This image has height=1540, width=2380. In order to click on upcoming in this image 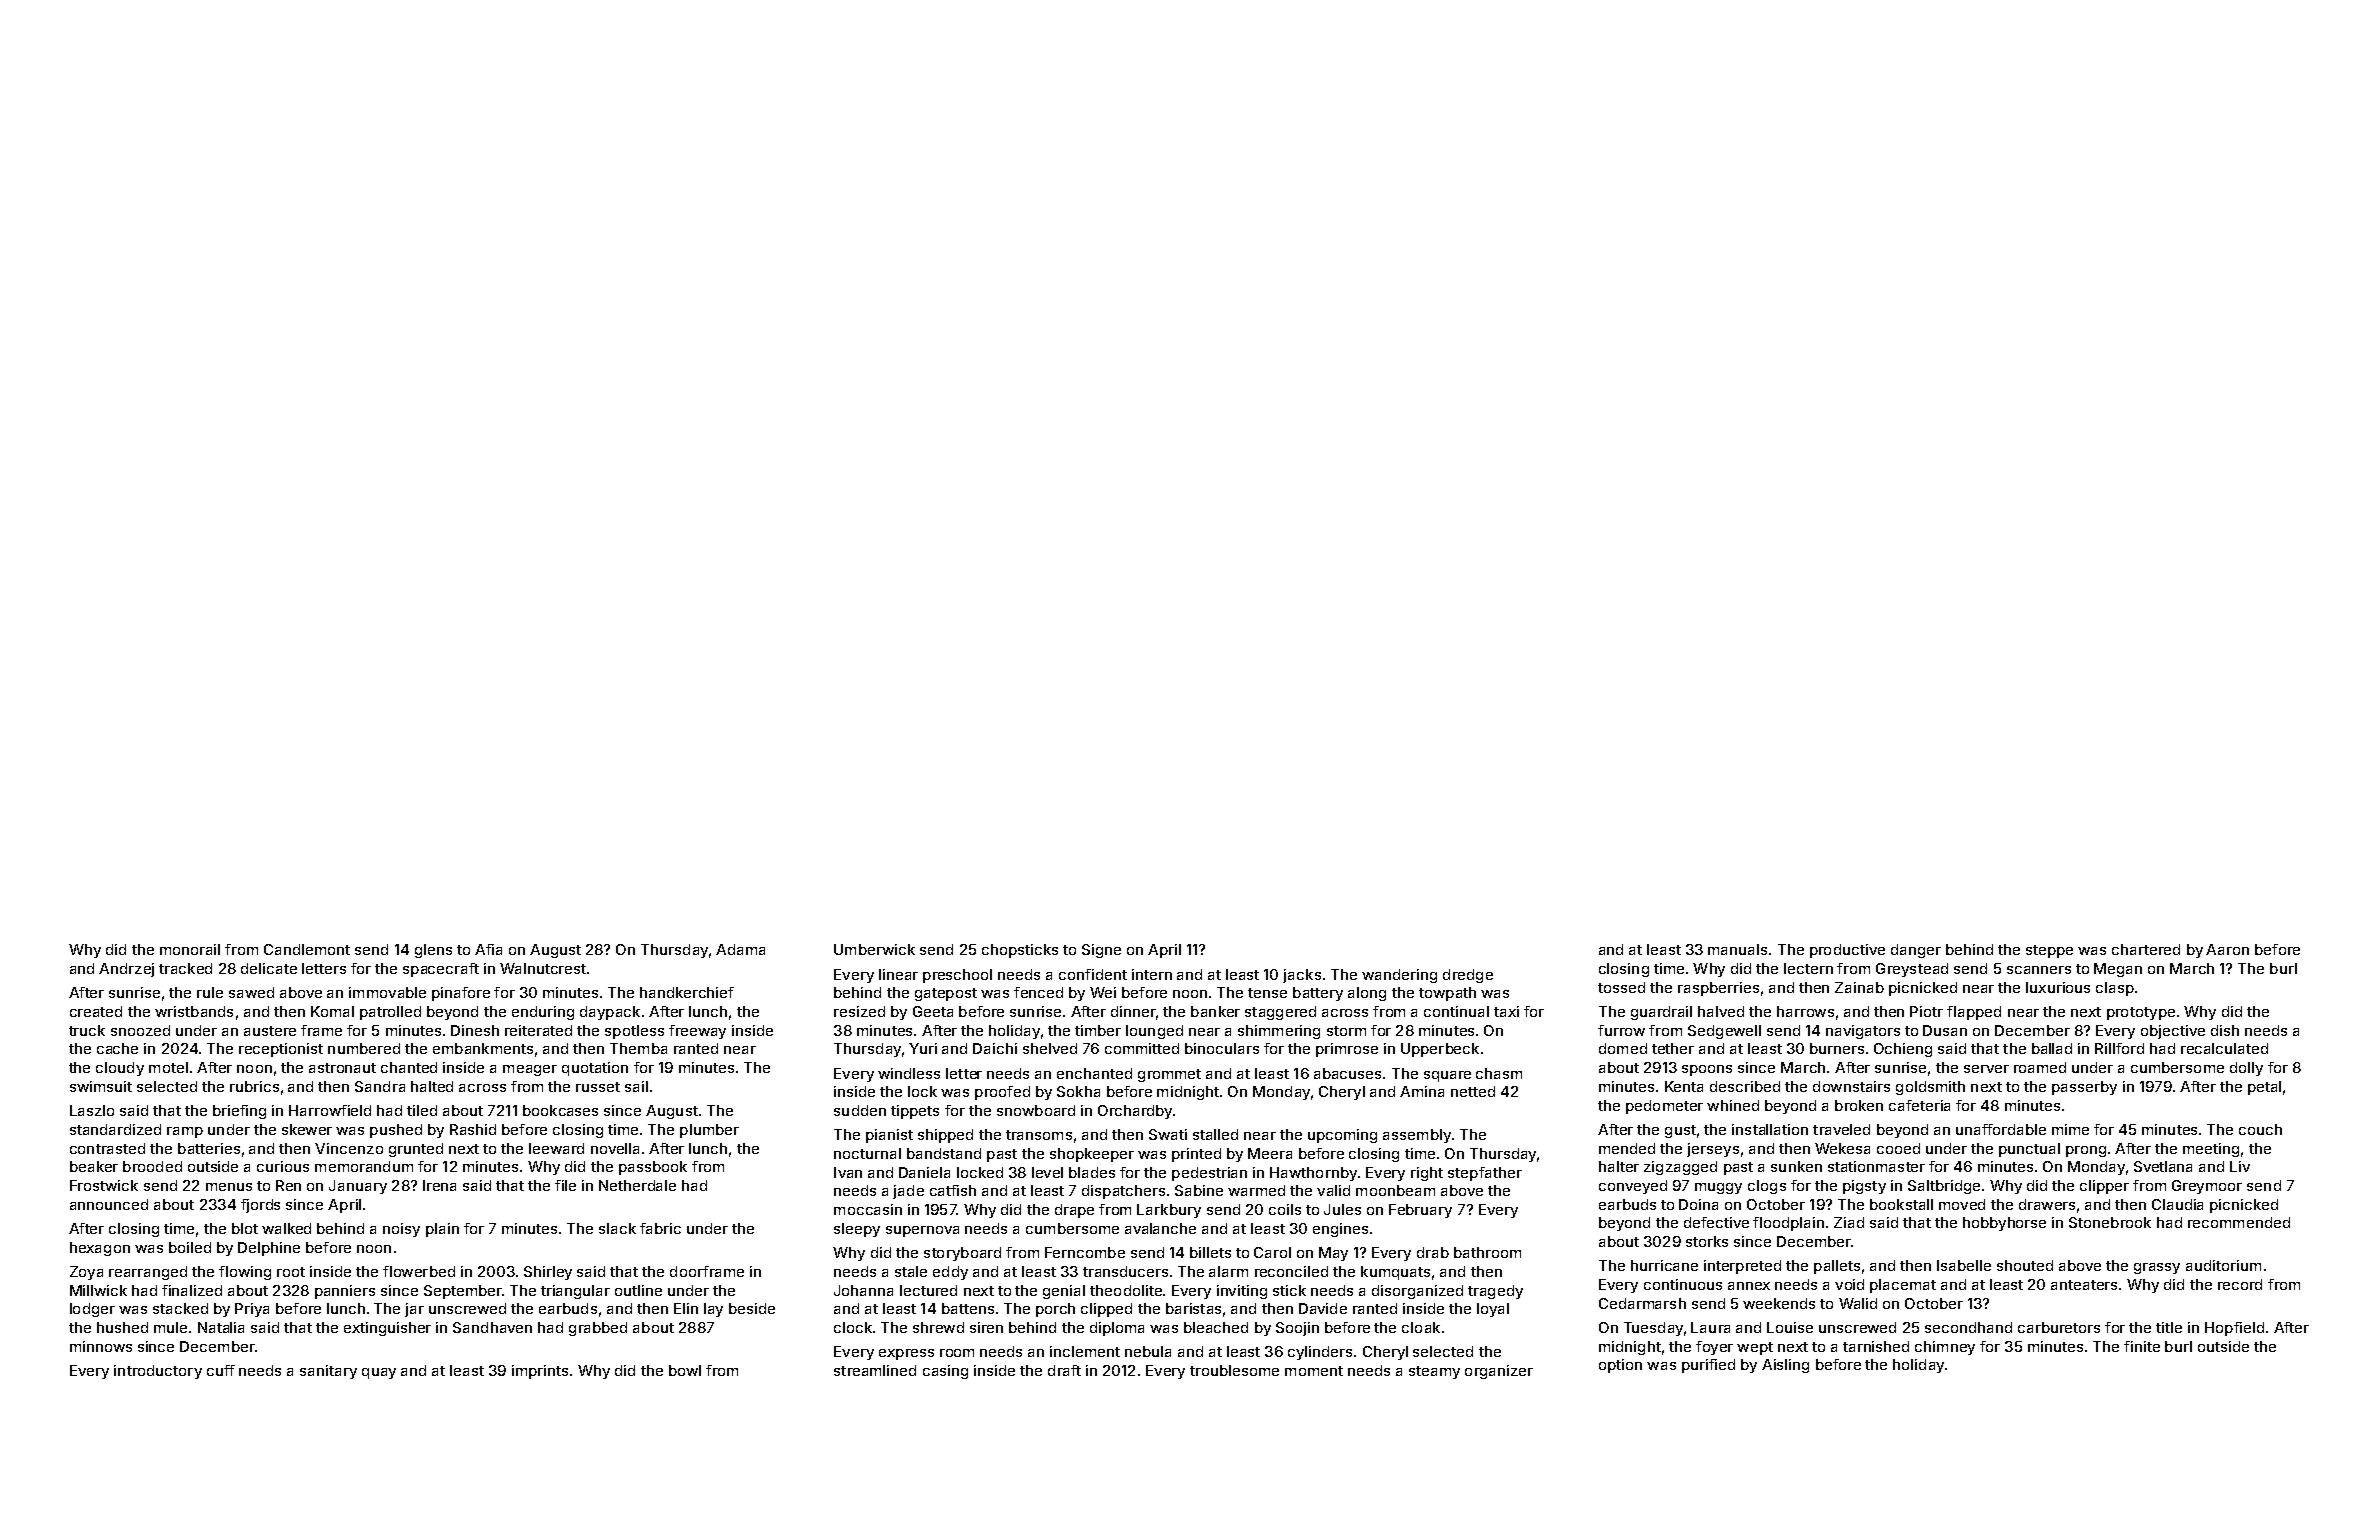, I will do `click(1342, 1136)`.
